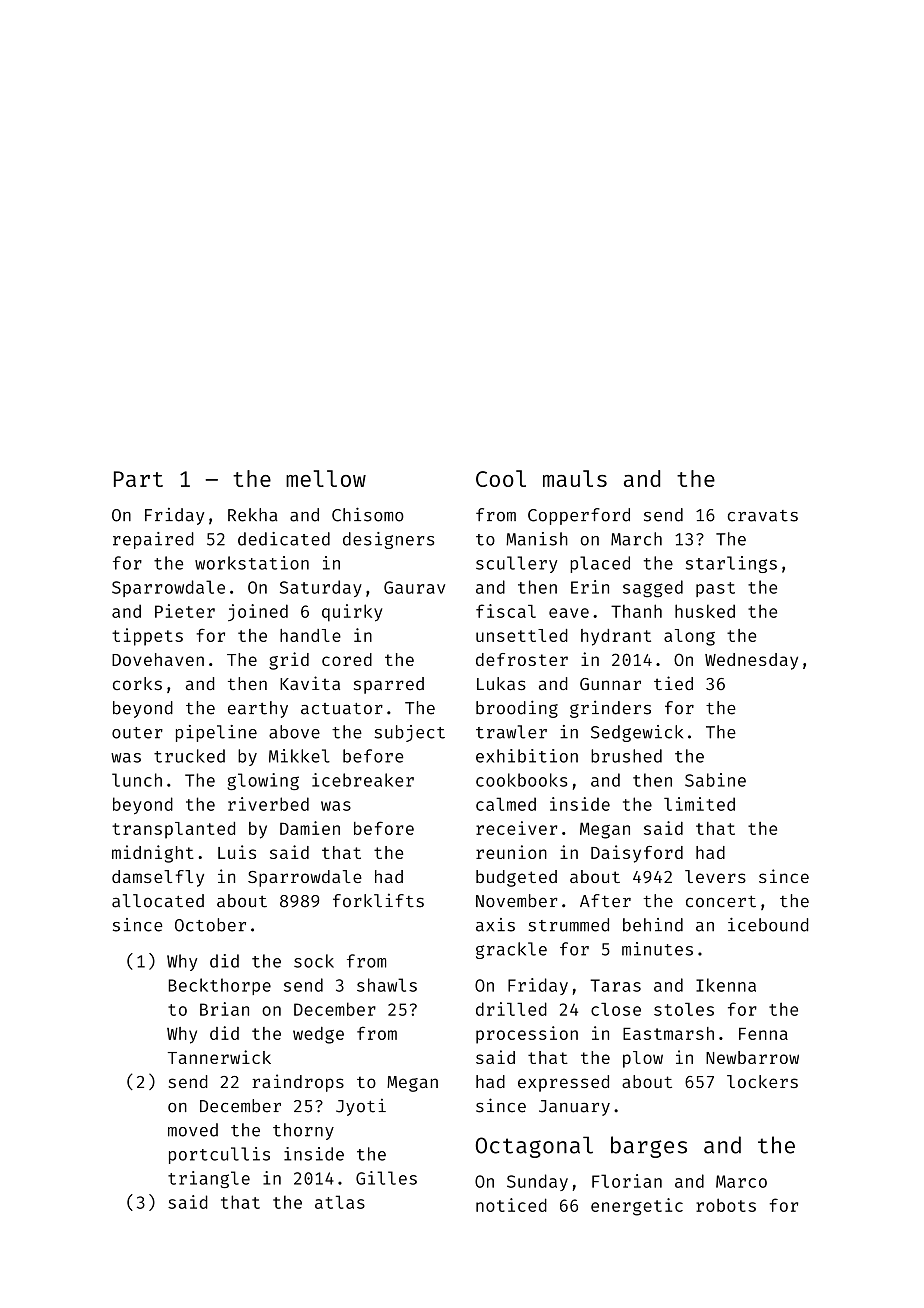 This screenshot has height=1308, width=924. I want to click on scullery, so click(516, 564).
